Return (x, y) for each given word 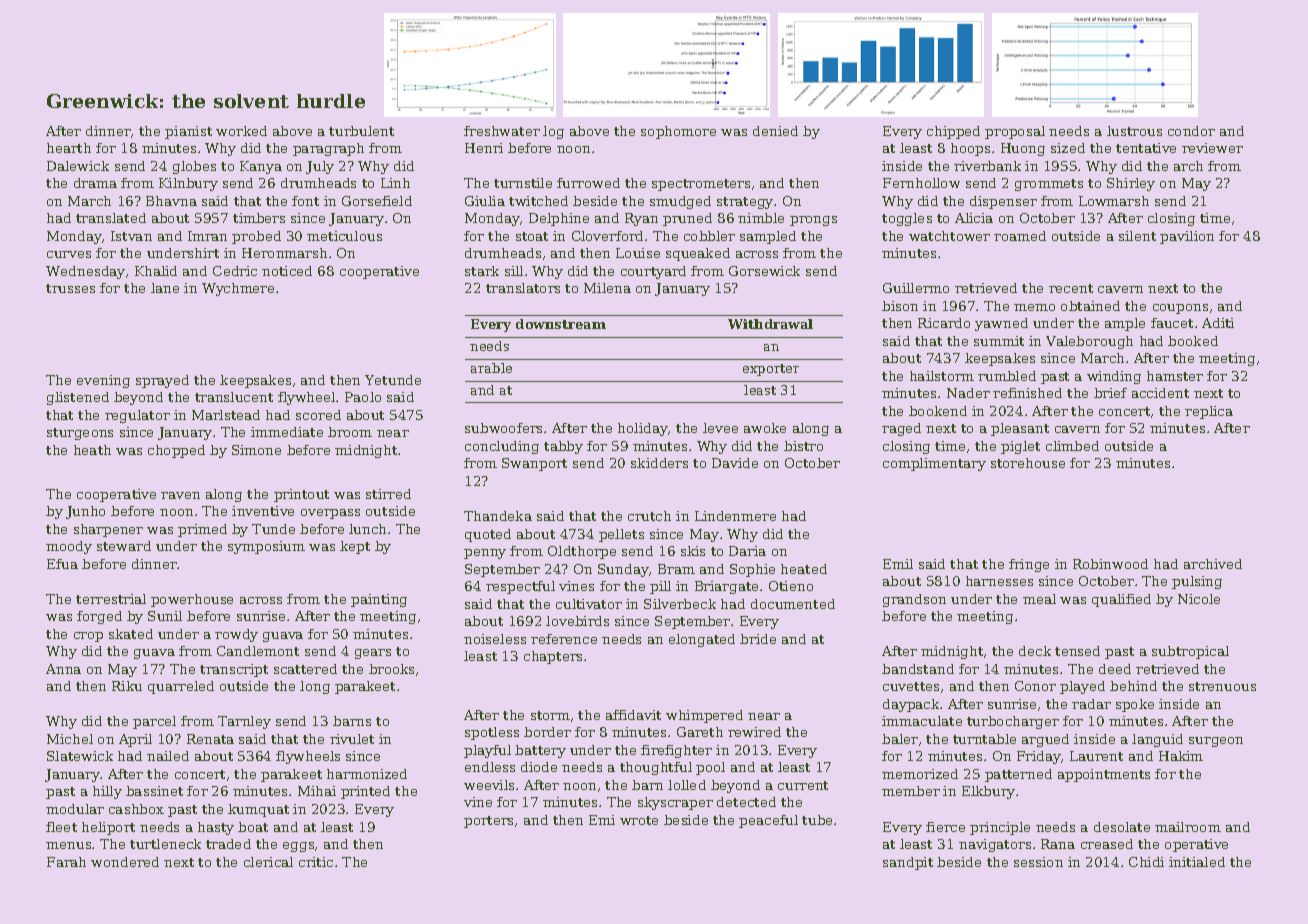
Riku (127, 686)
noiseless (495, 639)
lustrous (1134, 131)
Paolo (363, 397)
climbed (1072, 446)
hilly (107, 792)
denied (775, 131)
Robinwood (1110, 564)
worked (241, 131)
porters (488, 822)
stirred (388, 494)
